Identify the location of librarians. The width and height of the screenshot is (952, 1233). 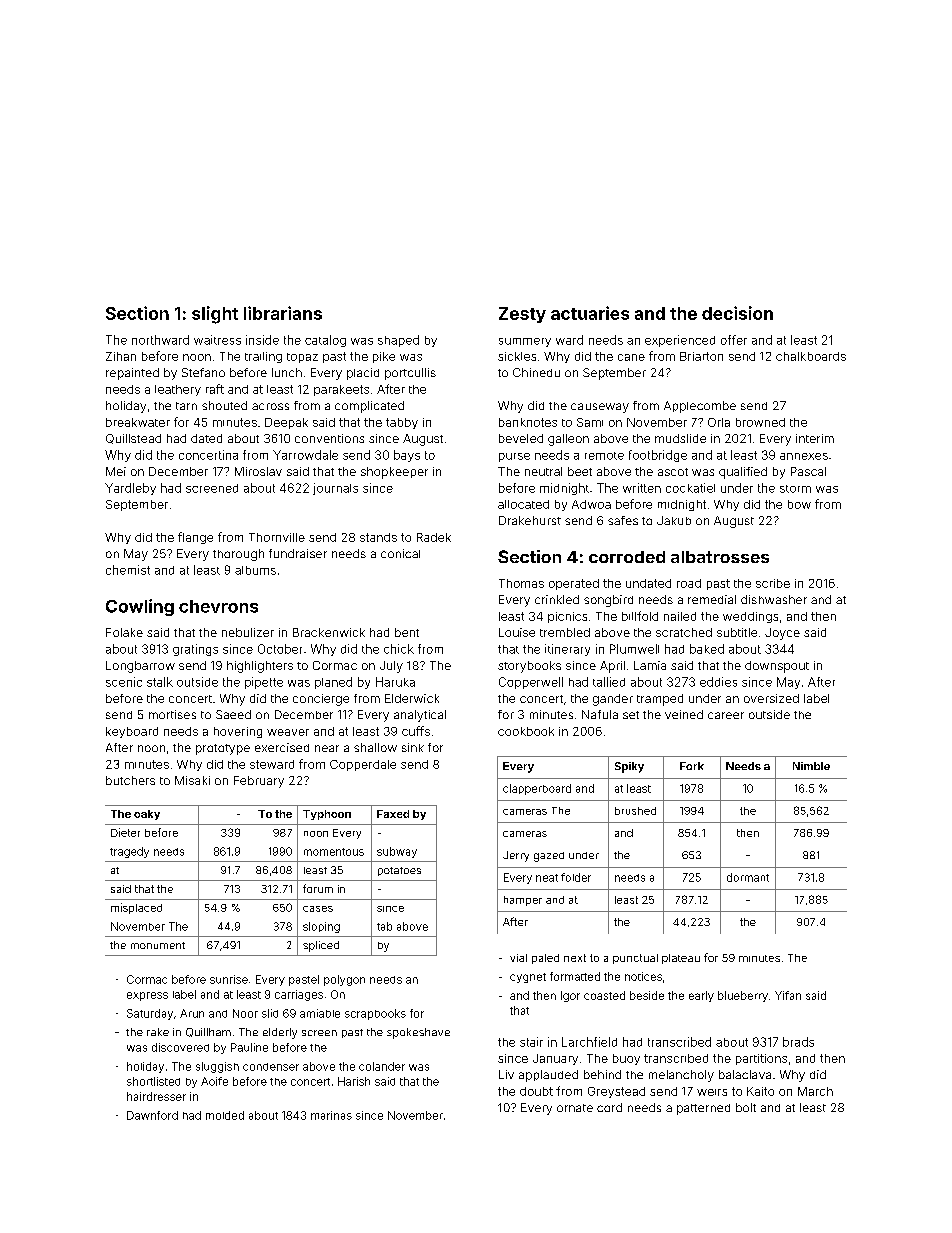
(283, 313).
